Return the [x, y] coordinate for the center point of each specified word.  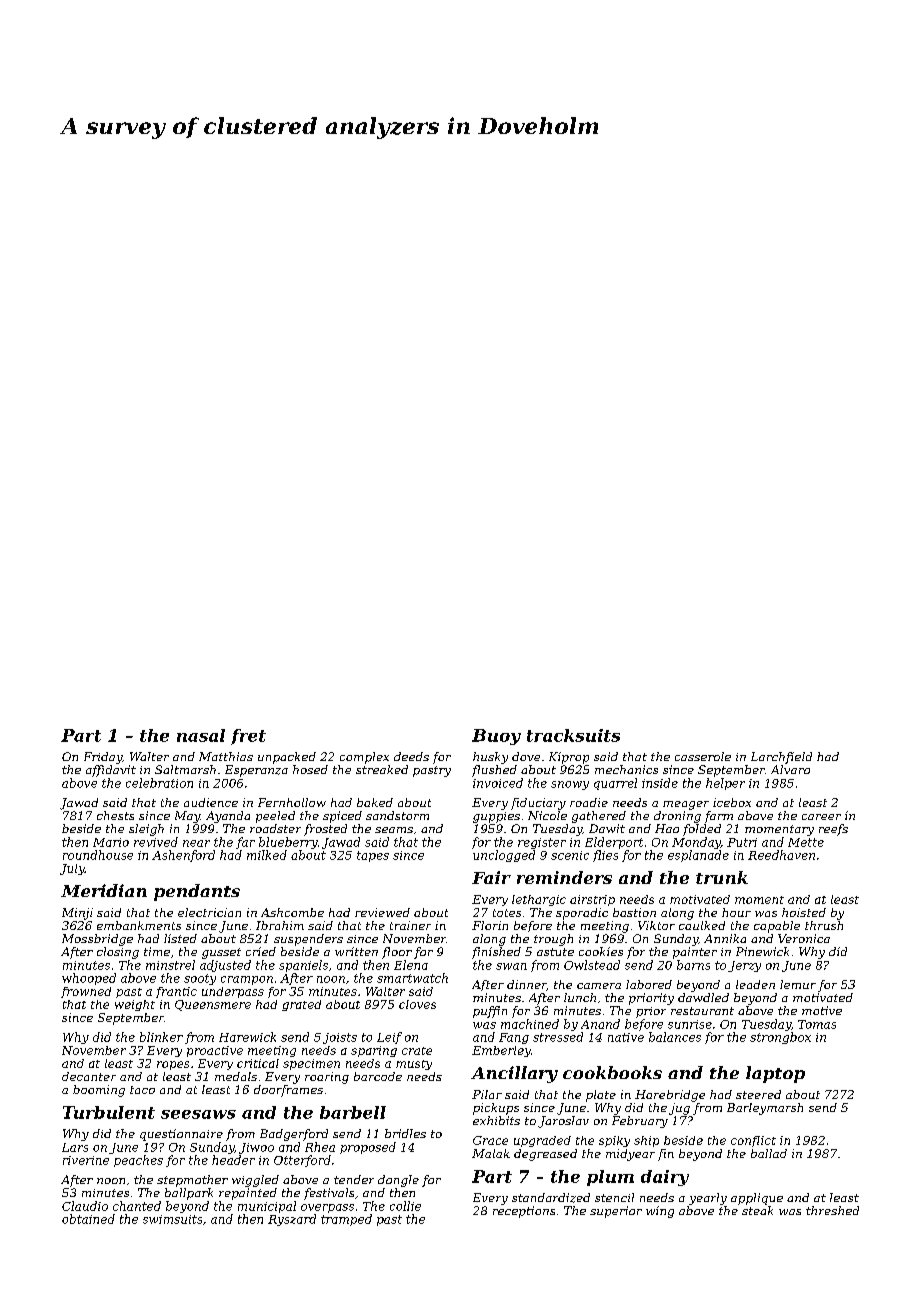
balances [675, 1037]
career [821, 817]
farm [719, 817]
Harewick [247, 1037]
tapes [373, 856]
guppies [496, 817]
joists [340, 1038]
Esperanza [256, 771]
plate [601, 1096]
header [233, 1160]
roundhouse [98, 855]
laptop [775, 1074]
